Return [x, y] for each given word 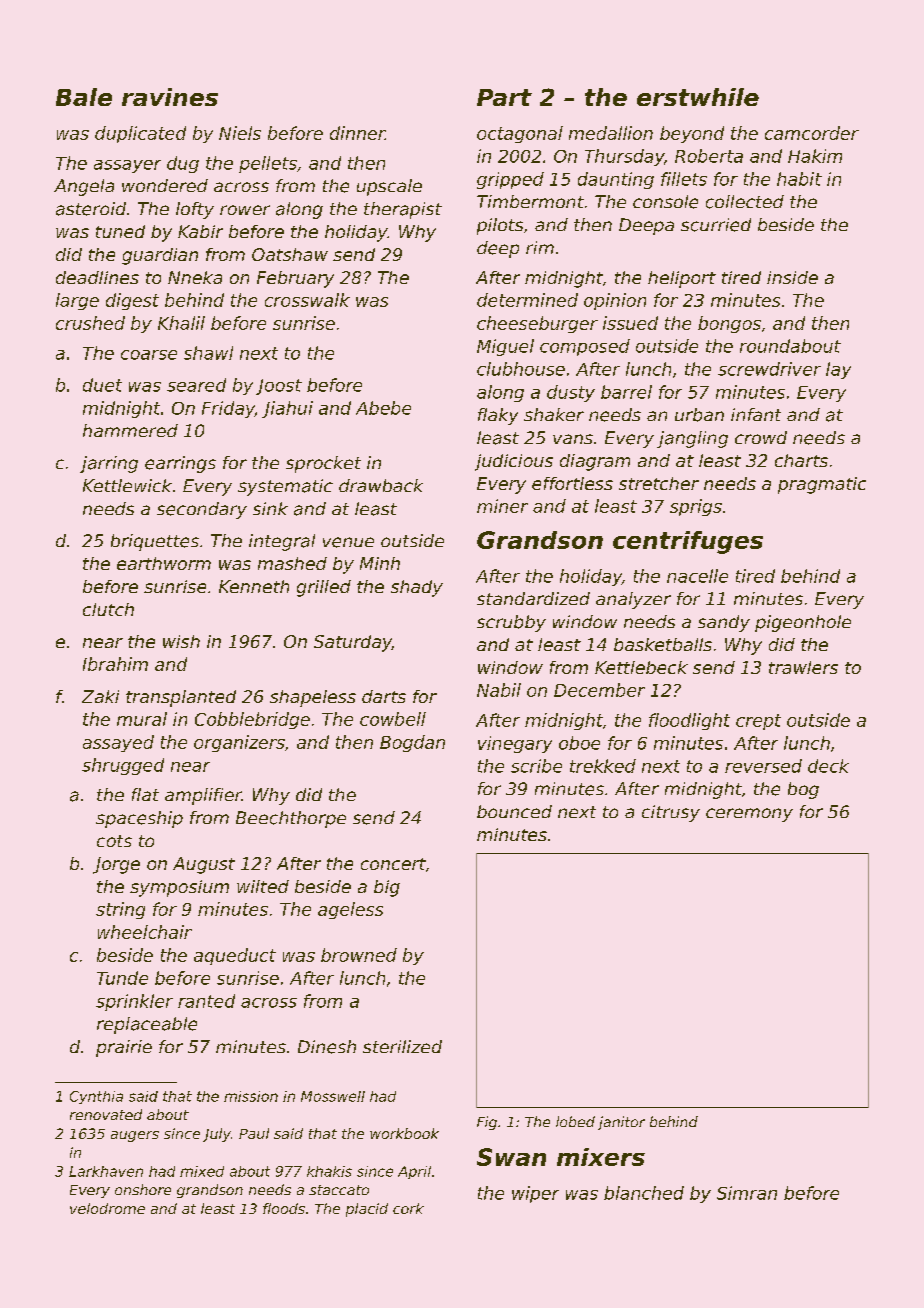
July [217, 1135]
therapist [403, 210]
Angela [84, 187]
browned [359, 955]
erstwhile [698, 97]
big [387, 888]
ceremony [749, 815]
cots [114, 841]
